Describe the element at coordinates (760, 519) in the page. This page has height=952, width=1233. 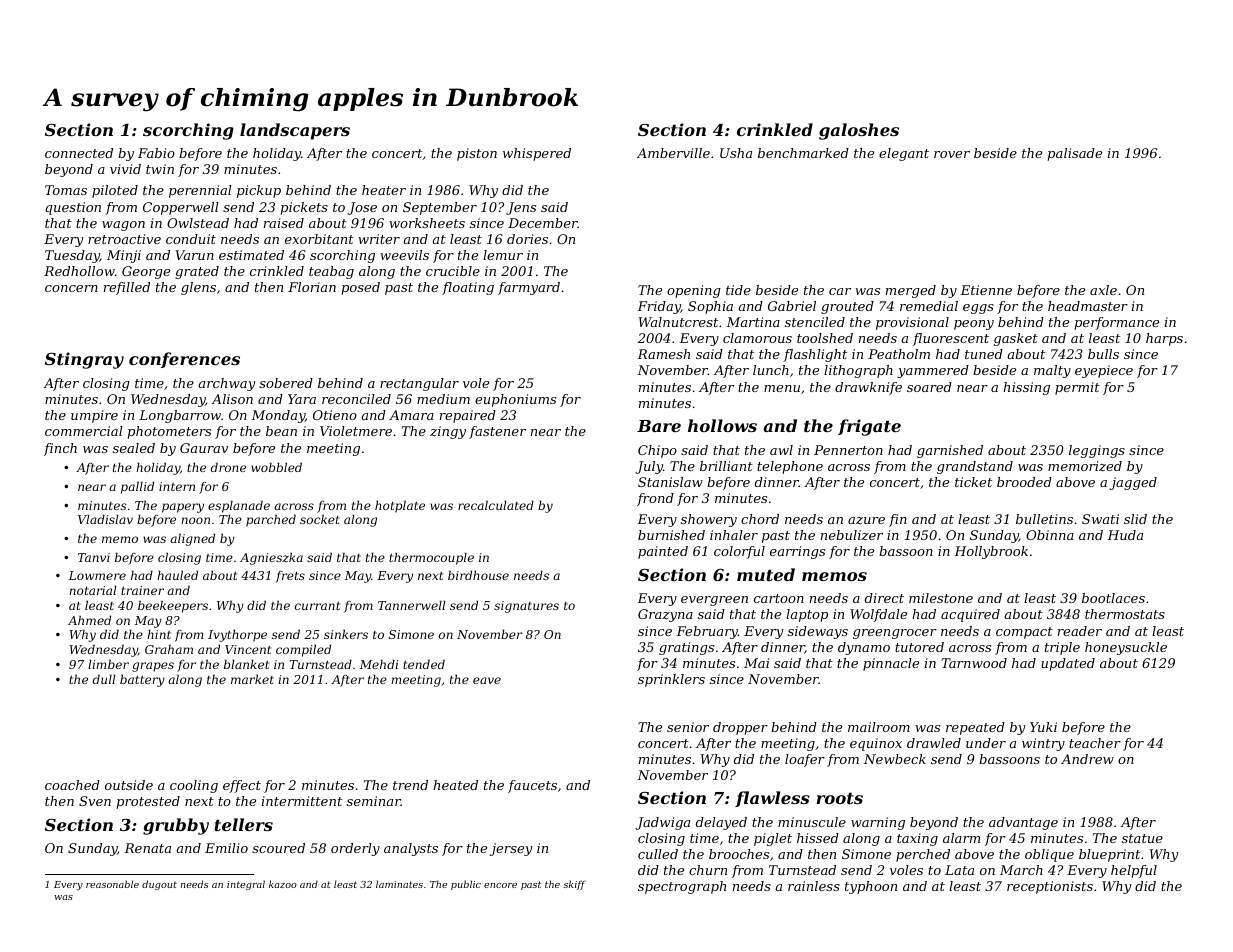
I see `chord` at that location.
